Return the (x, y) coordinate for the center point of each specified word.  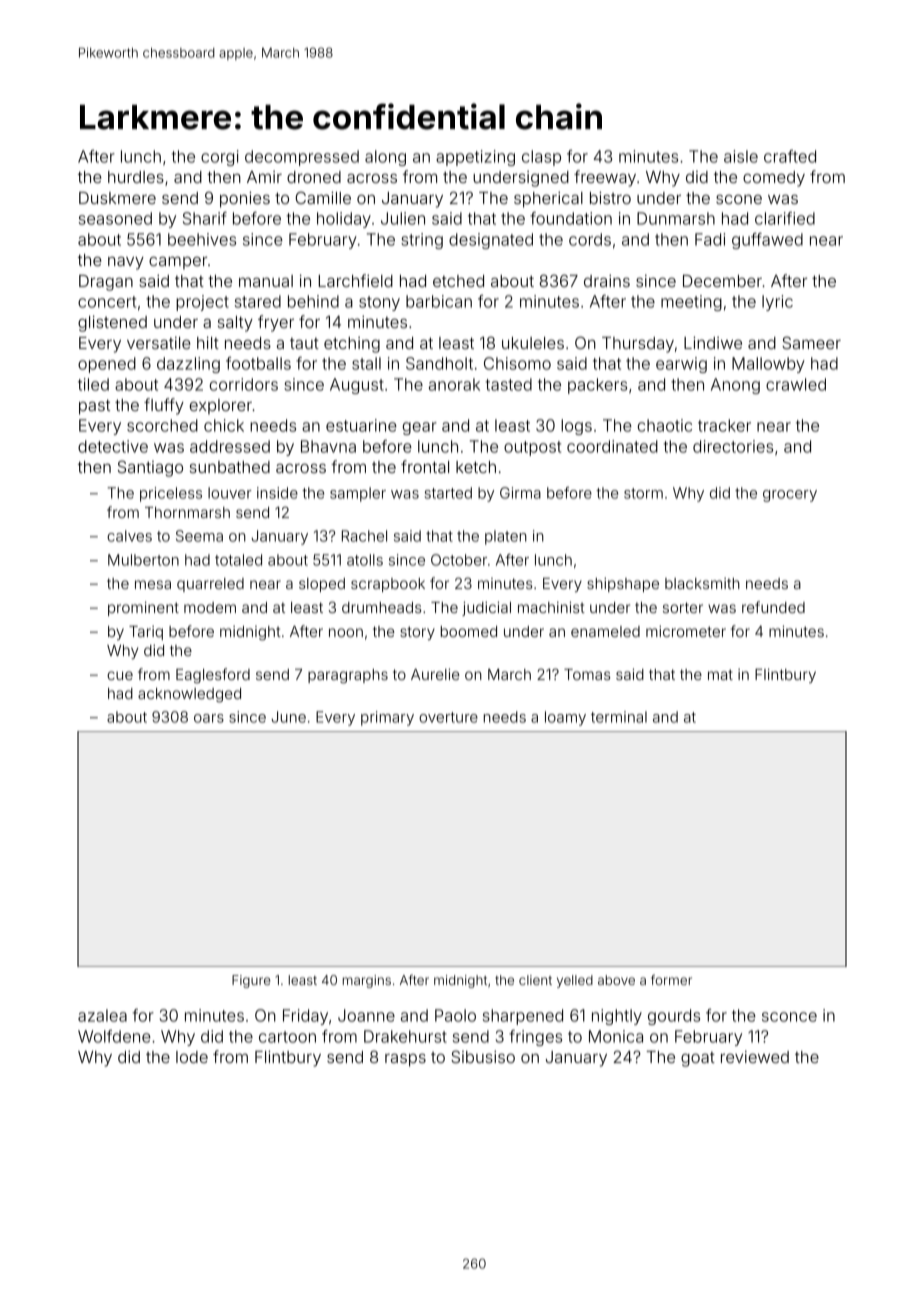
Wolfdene (114, 1036)
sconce (789, 1017)
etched (458, 281)
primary (387, 718)
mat (720, 674)
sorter (683, 607)
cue (120, 675)
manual (266, 281)
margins (367, 981)
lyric (777, 303)
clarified (785, 218)
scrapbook (388, 585)
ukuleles (533, 343)
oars (209, 718)
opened (107, 365)
